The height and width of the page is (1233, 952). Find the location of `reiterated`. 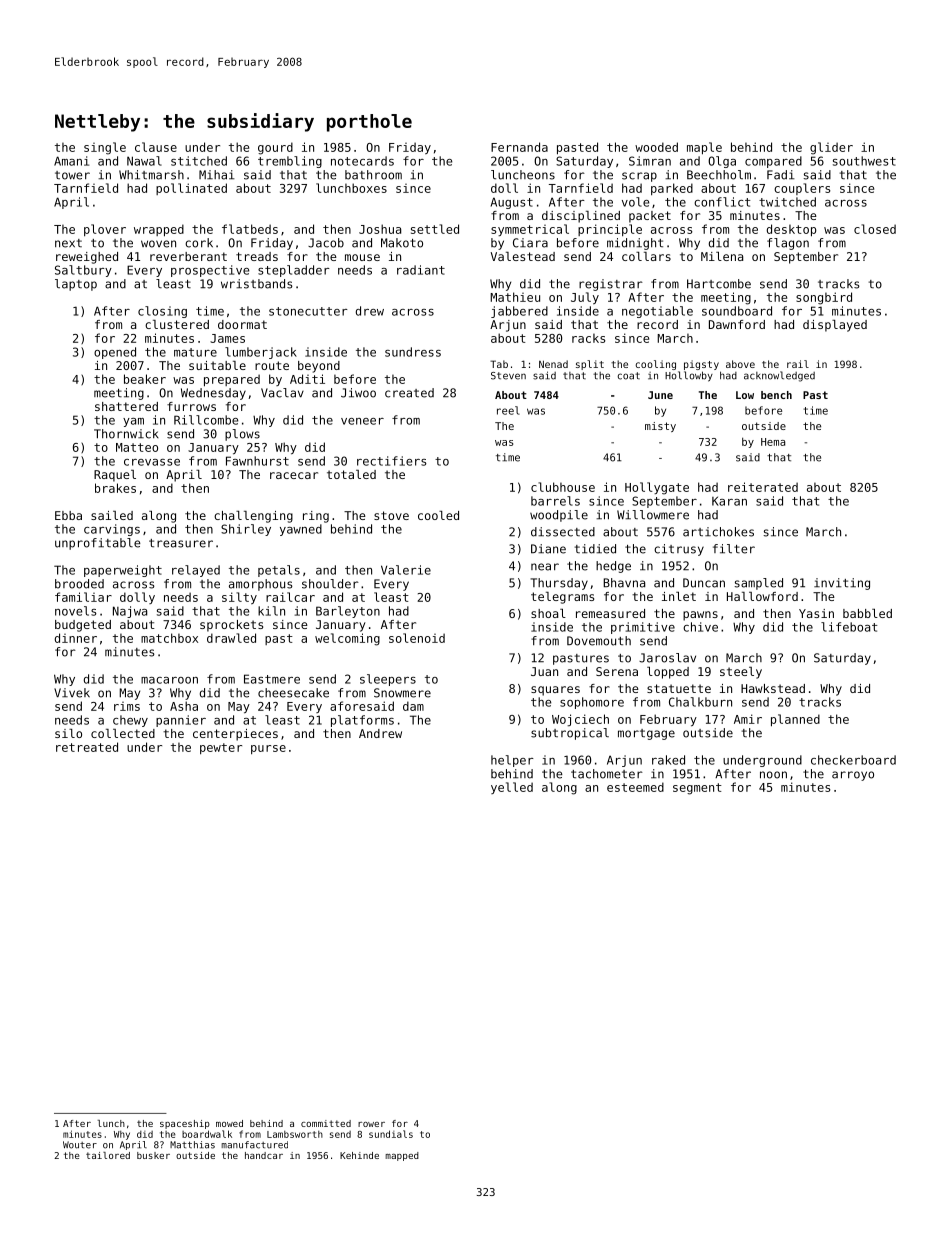

reiterated is located at coordinates (763, 487).
